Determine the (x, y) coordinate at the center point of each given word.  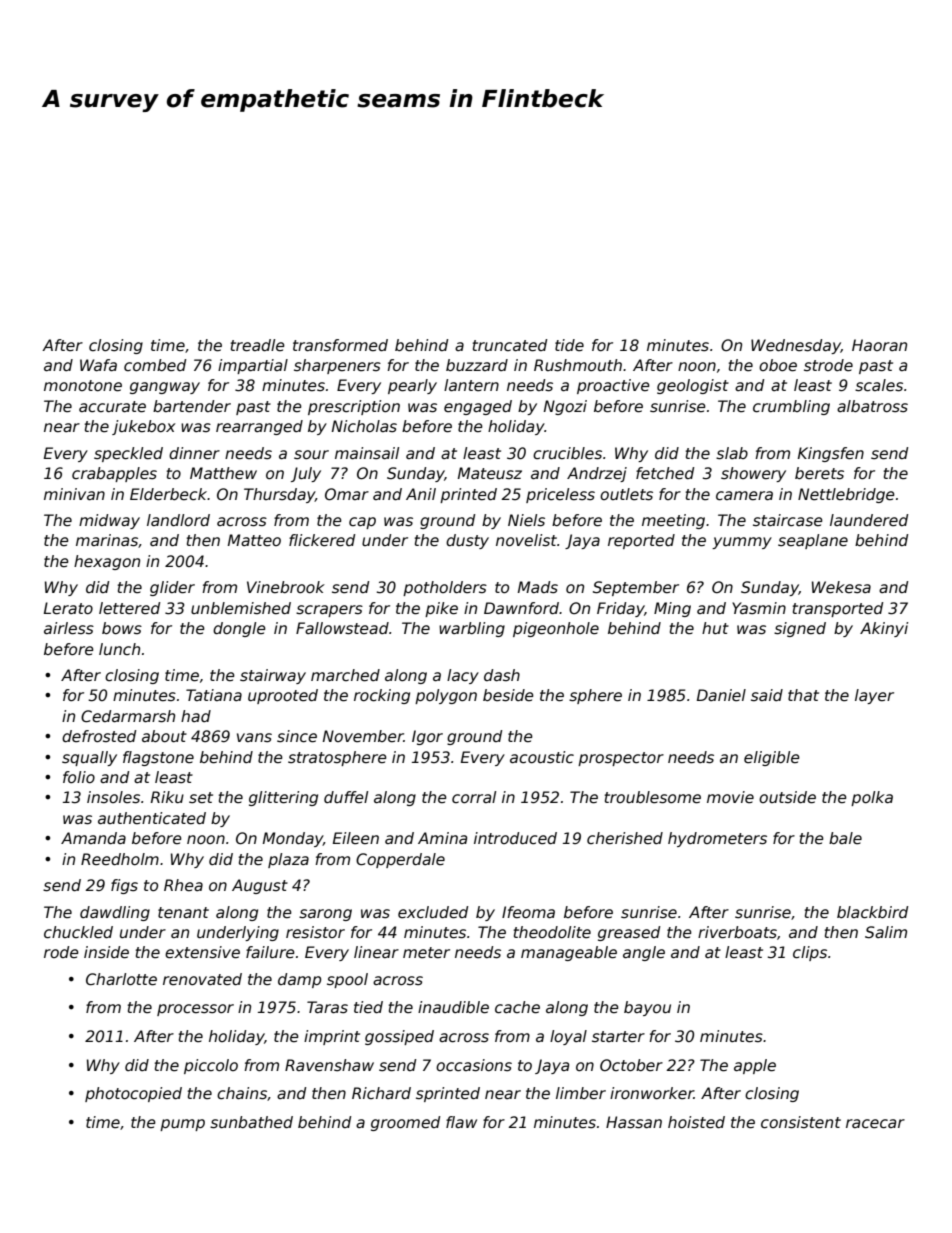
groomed (405, 1123)
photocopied (133, 1094)
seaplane (813, 541)
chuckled (78, 932)
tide (569, 345)
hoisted (696, 1122)
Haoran (879, 345)
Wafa (98, 365)
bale (845, 838)
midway (109, 521)
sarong (325, 915)
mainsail (367, 453)
